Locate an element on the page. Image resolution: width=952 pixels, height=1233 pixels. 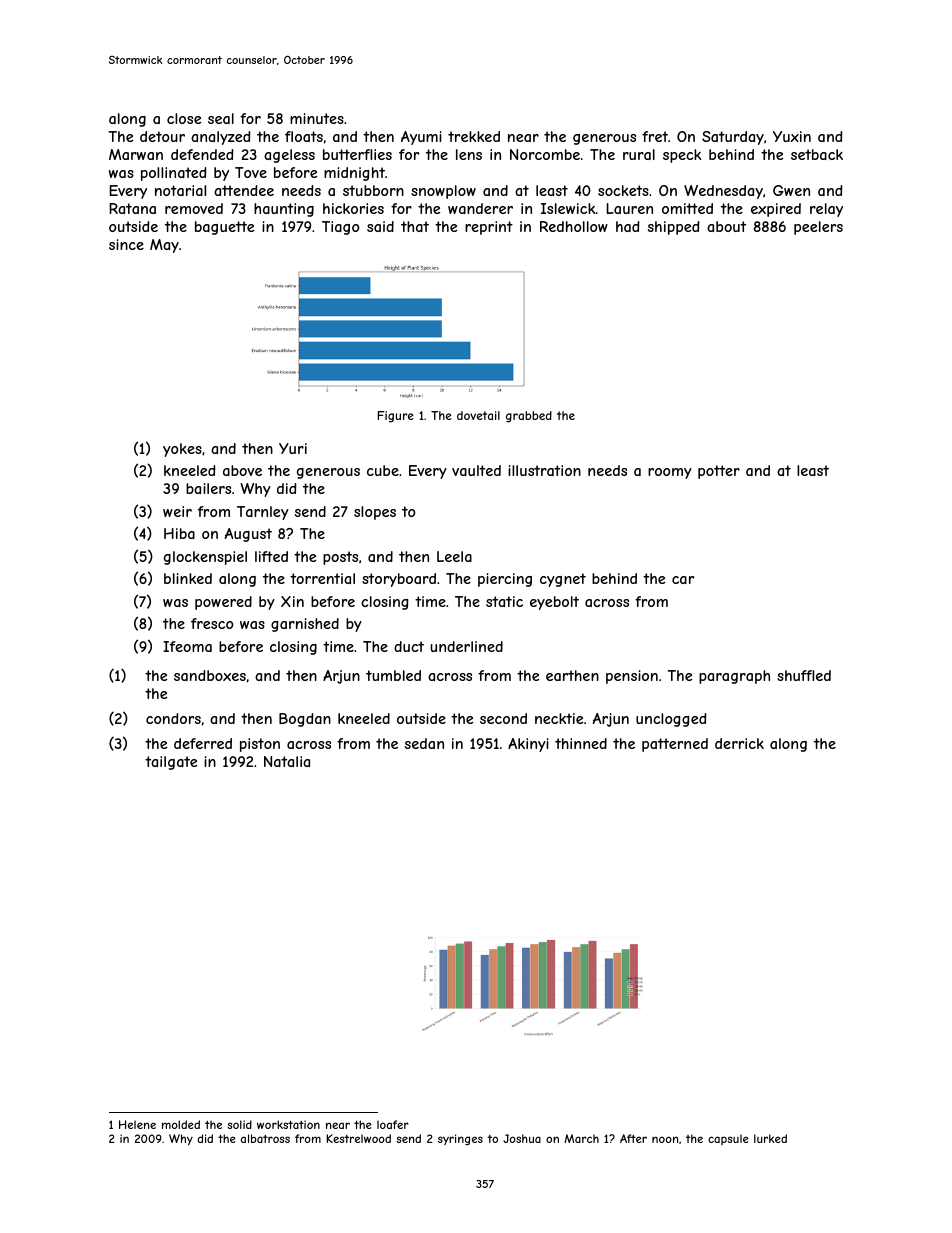
fret is located at coordinates (655, 136).
